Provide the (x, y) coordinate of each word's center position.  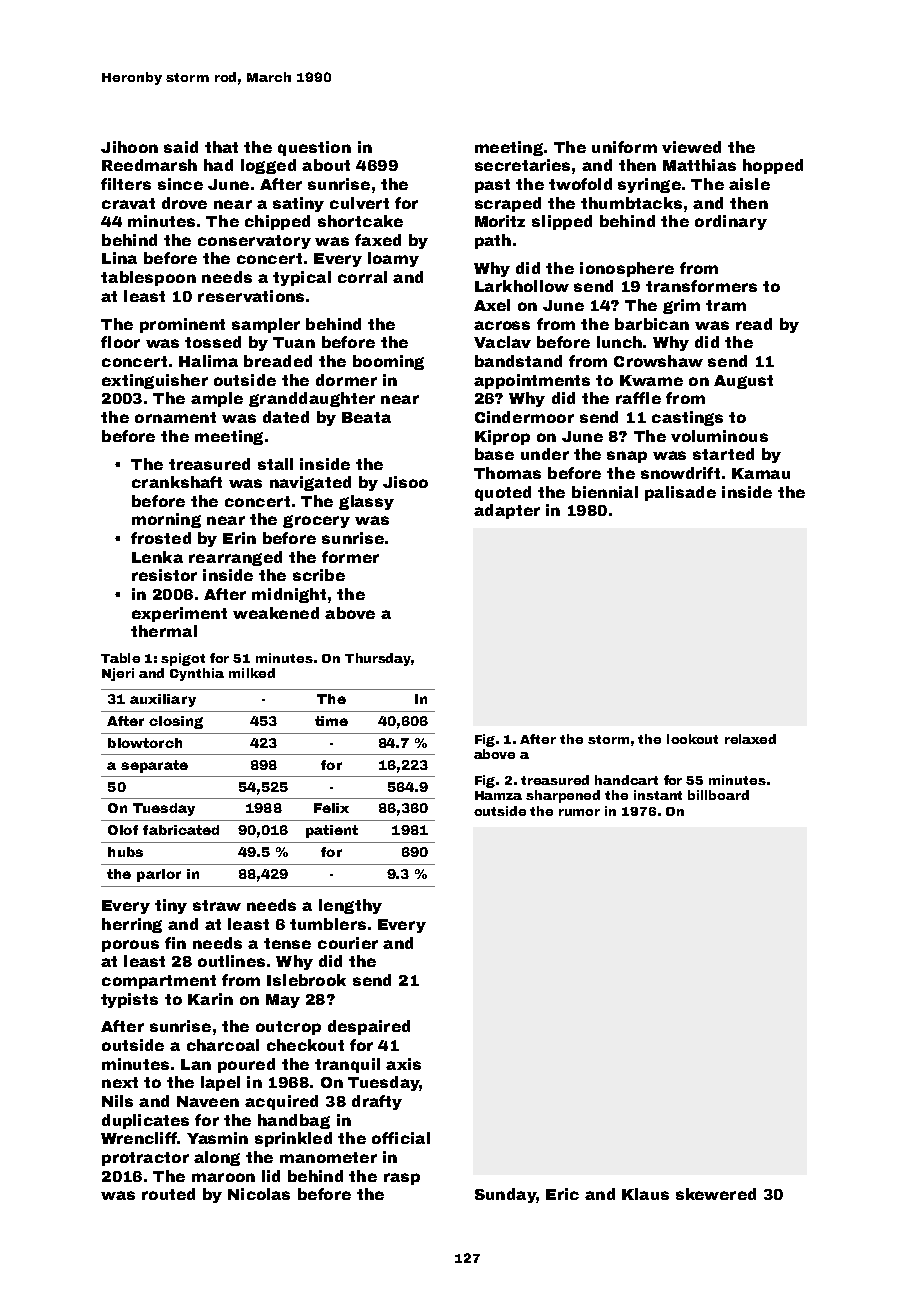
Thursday (378, 659)
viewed (691, 147)
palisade (680, 493)
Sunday (505, 1195)
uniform (624, 147)
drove (184, 203)
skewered (716, 1194)
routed (168, 1194)
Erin (239, 538)
